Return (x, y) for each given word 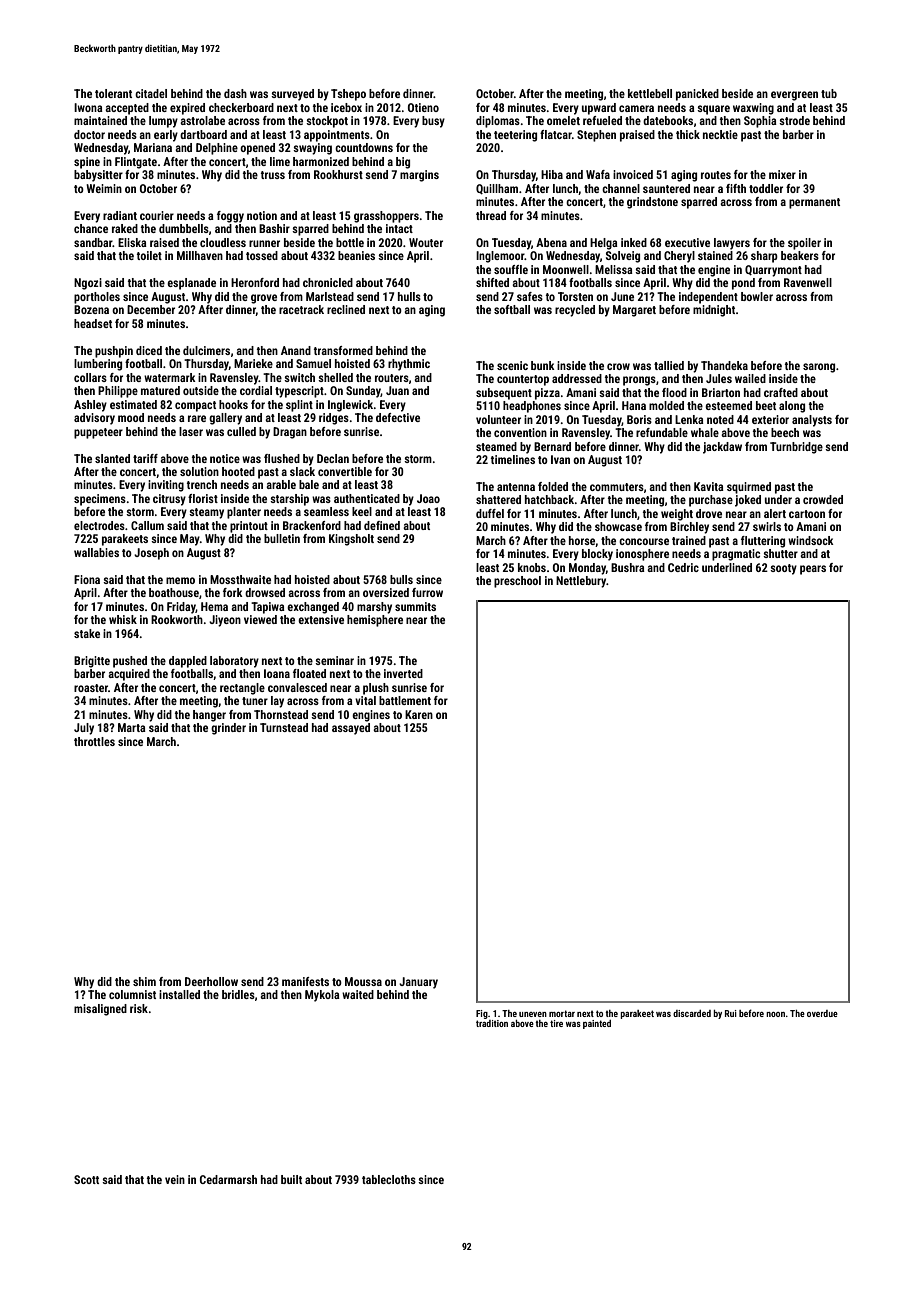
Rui (731, 1013)
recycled (575, 311)
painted (597, 1024)
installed (179, 994)
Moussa (363, 981)
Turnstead (284, 727)
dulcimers (206, 350)
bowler (757, 296)
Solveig (623, 257)
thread (491, 215)
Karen (419, 714)
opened (257, 149)
